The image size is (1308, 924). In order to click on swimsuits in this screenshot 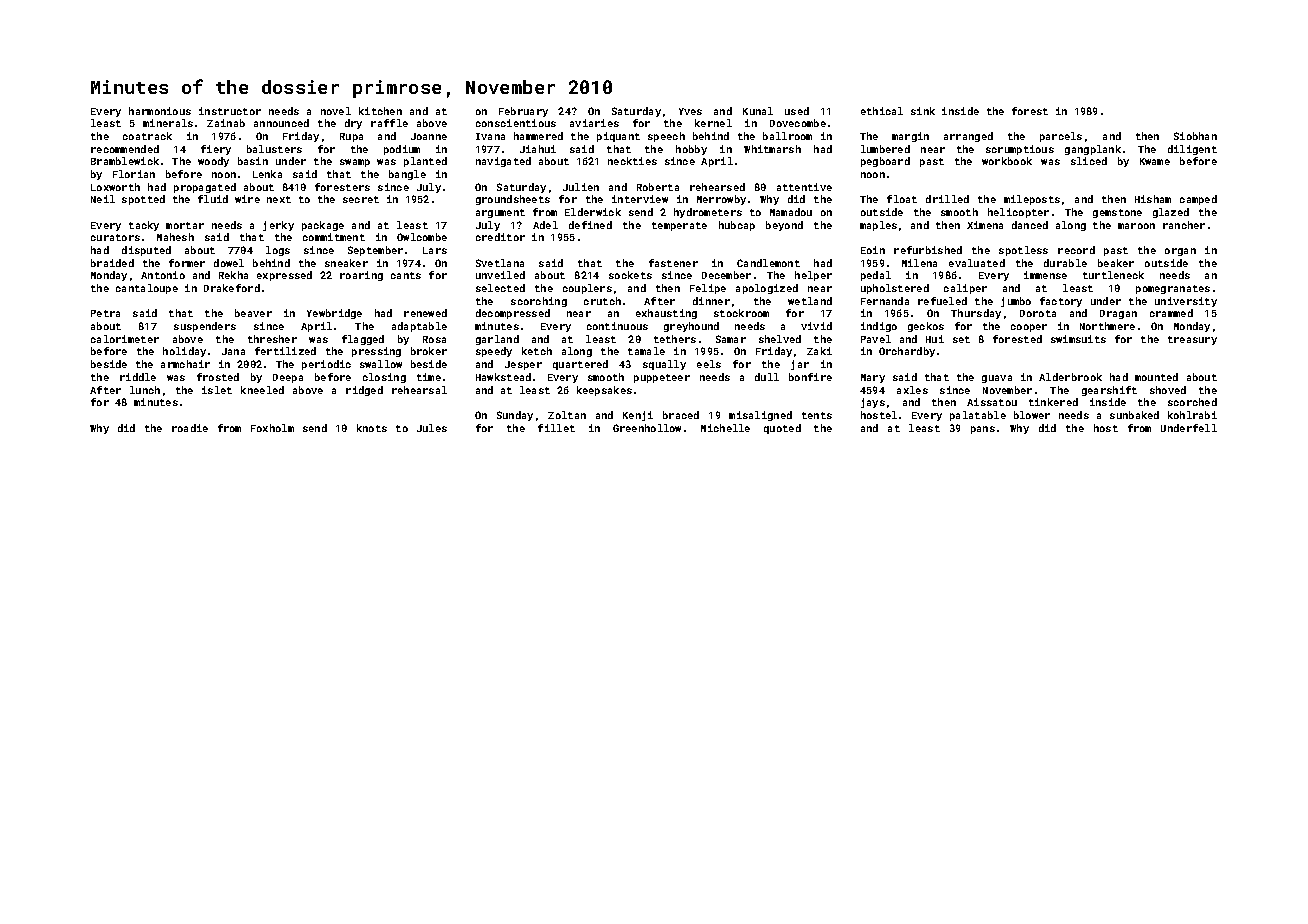, I will do `click(1078, 339)`.
